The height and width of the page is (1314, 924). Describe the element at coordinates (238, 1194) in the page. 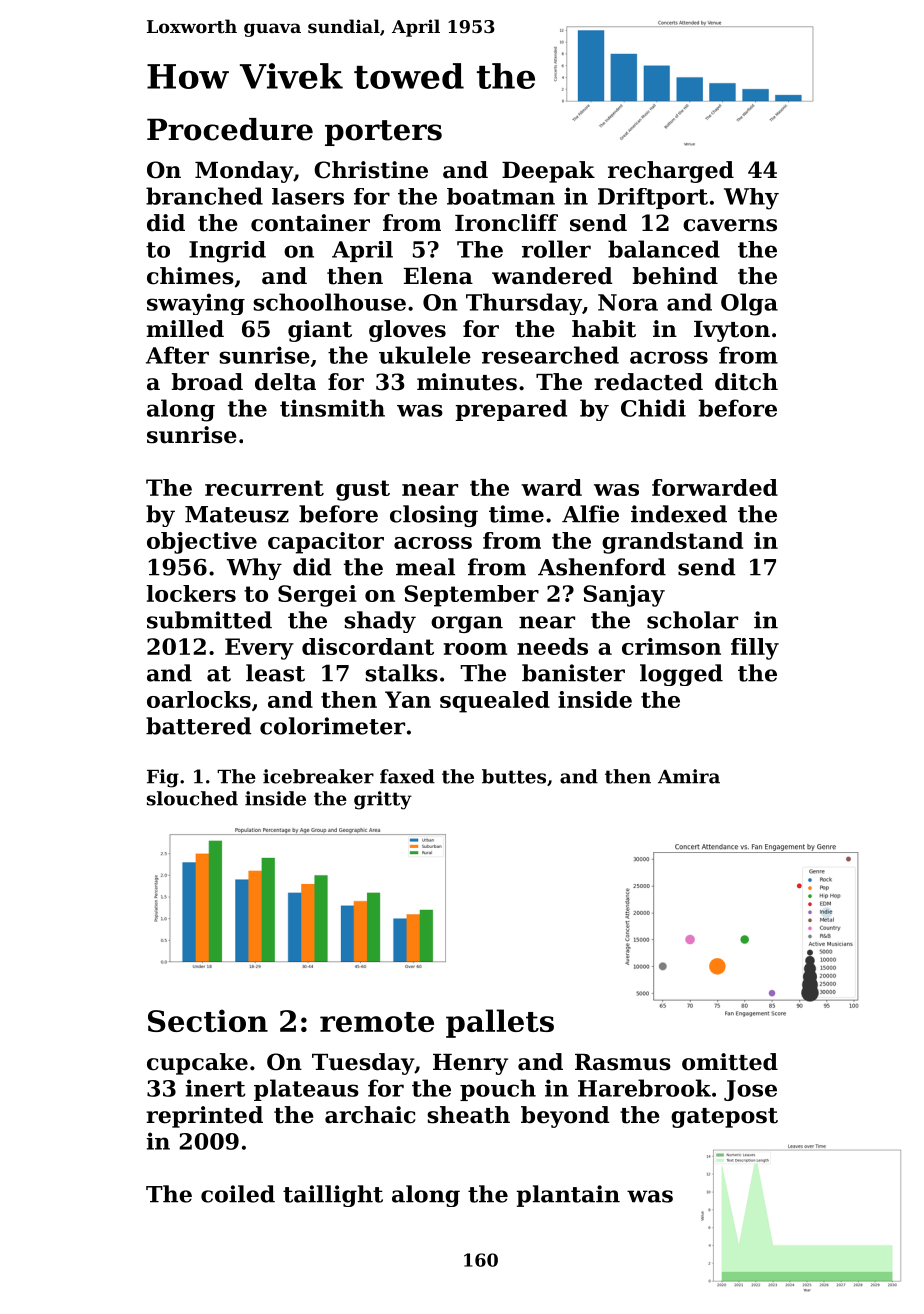

I see `coiled` at that location.
